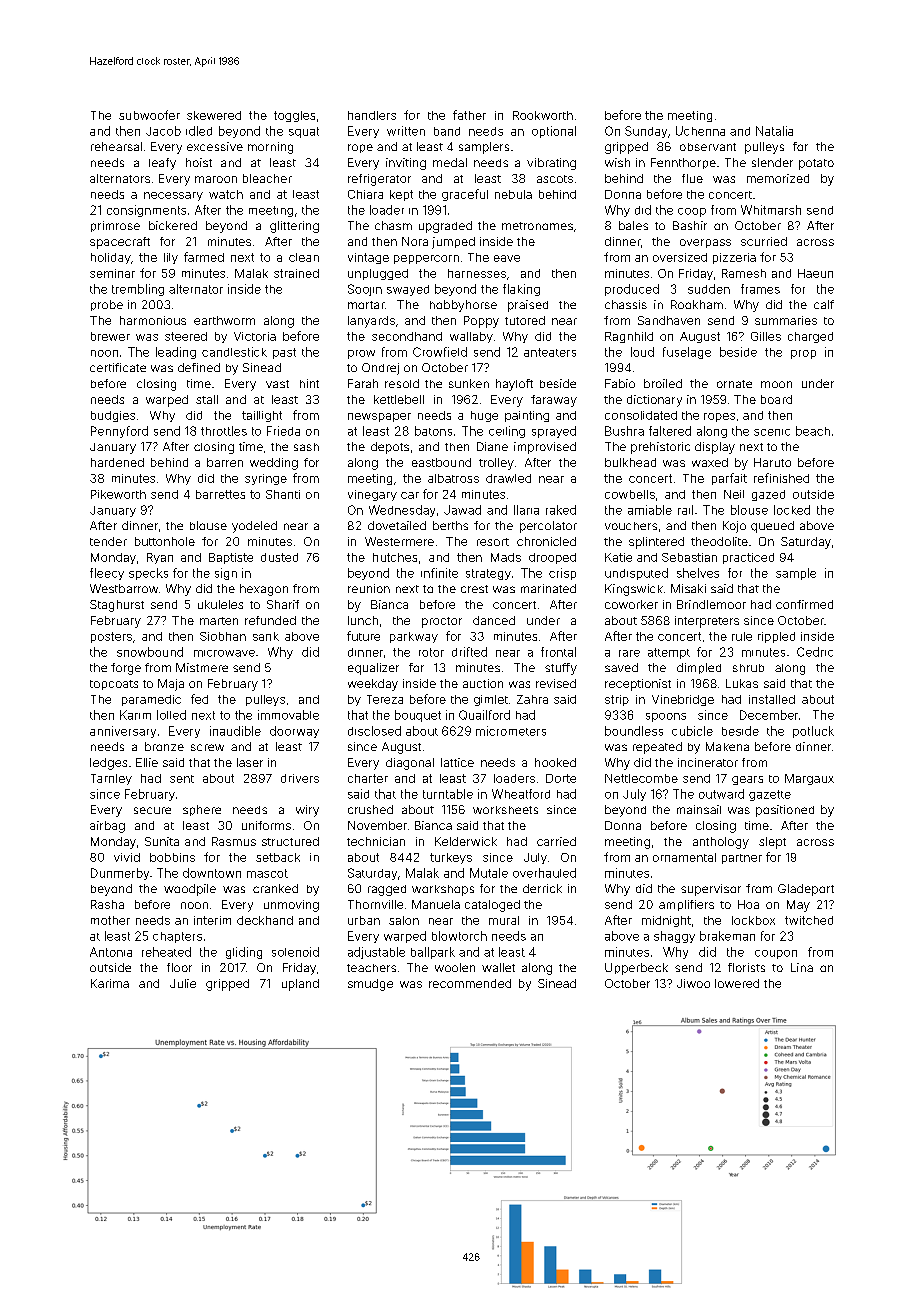  What do you see at coordinates (494, 620) in the image?
I see `danced` at bounding box center [494, 620].
